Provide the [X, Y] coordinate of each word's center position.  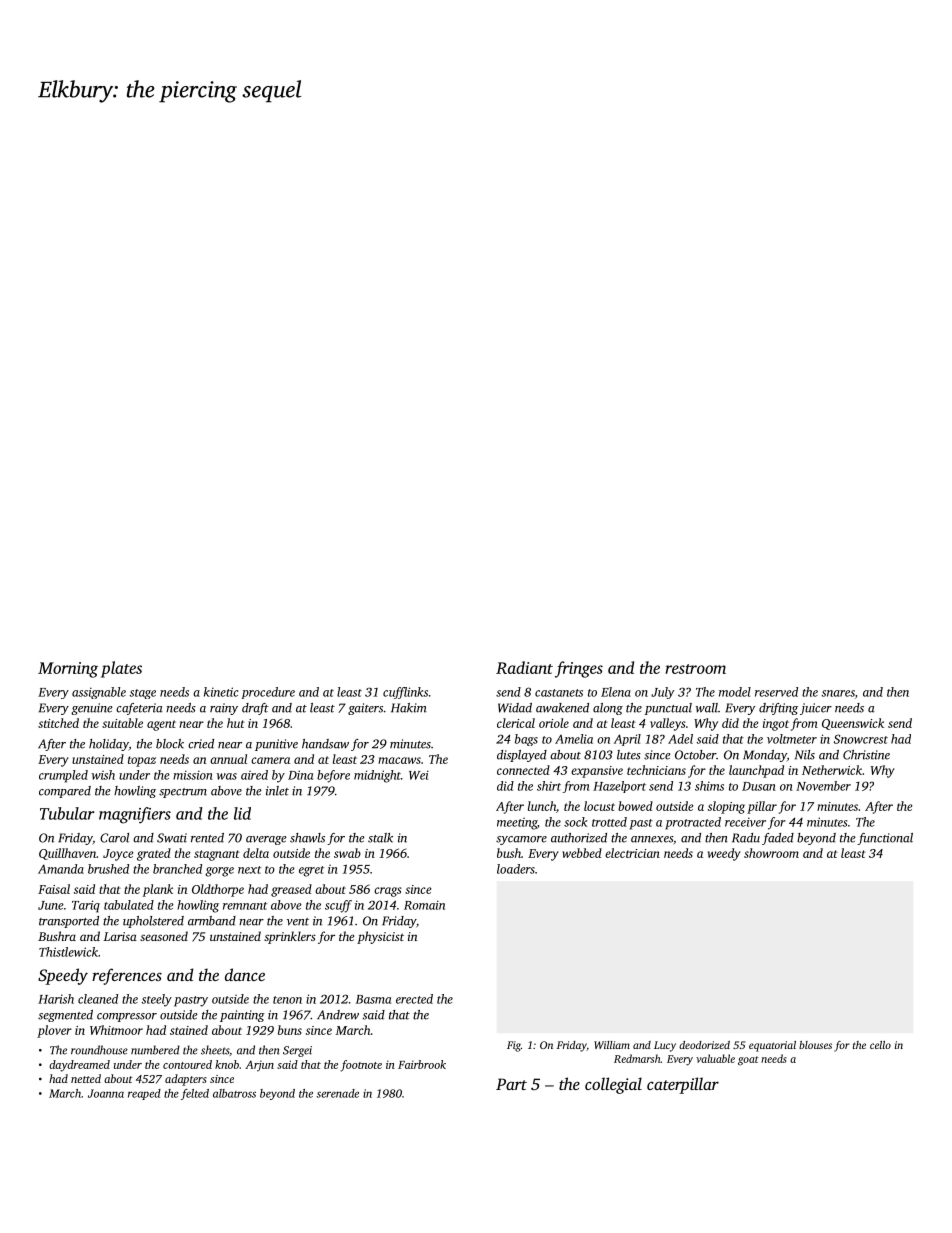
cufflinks [405, 693]
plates [121, 669]
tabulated [129, 905]
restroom [695, 669]
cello [880, 1045]
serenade [337, 1093]
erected [414, 999]
